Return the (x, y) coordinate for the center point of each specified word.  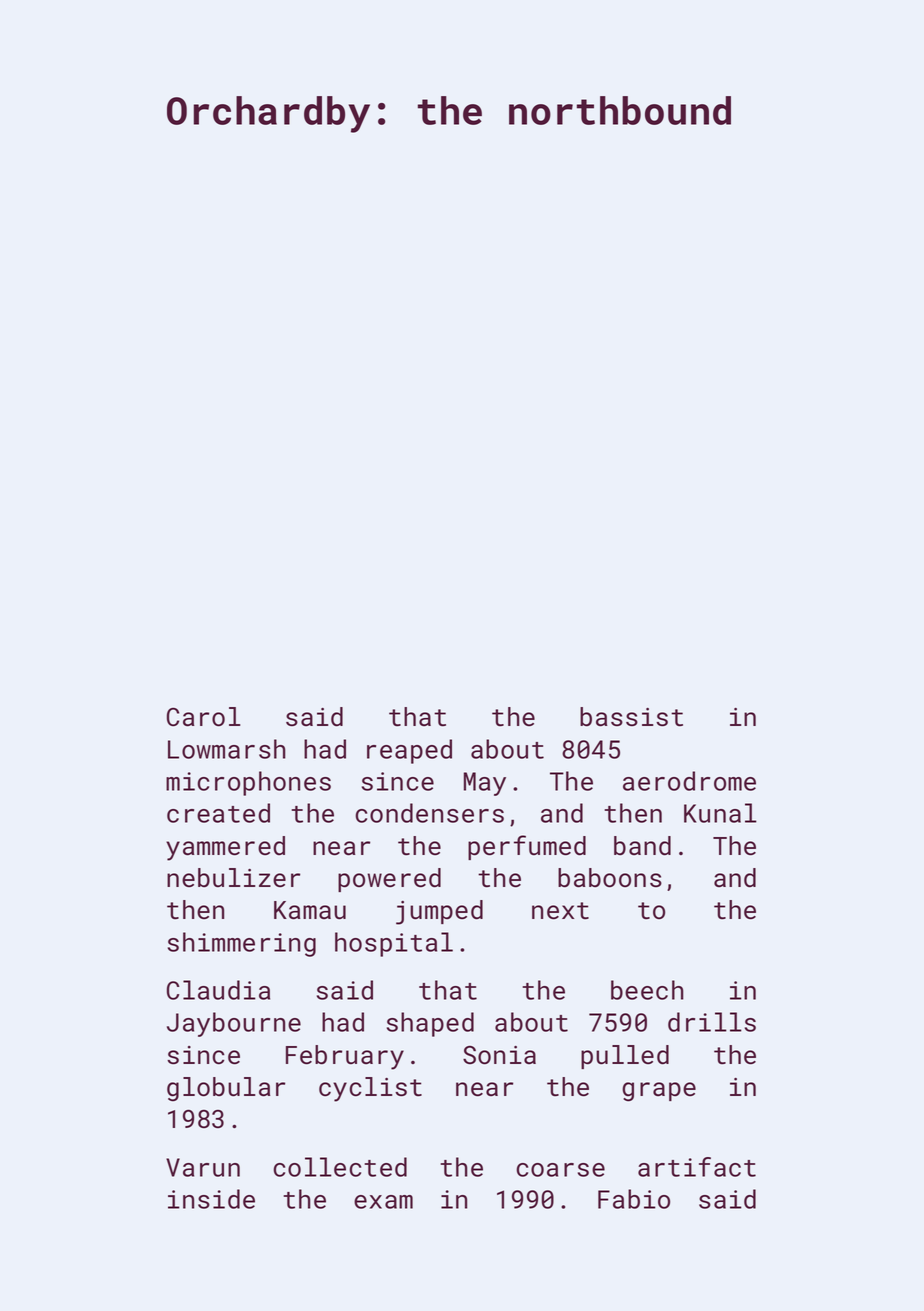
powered (389, 880)
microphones (248, 783)
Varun (203, 1167)
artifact (697, 1167)
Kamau (310, 910)
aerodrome (689, 781)
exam (383, 1202)
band (642, 846)
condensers (429, 813)
